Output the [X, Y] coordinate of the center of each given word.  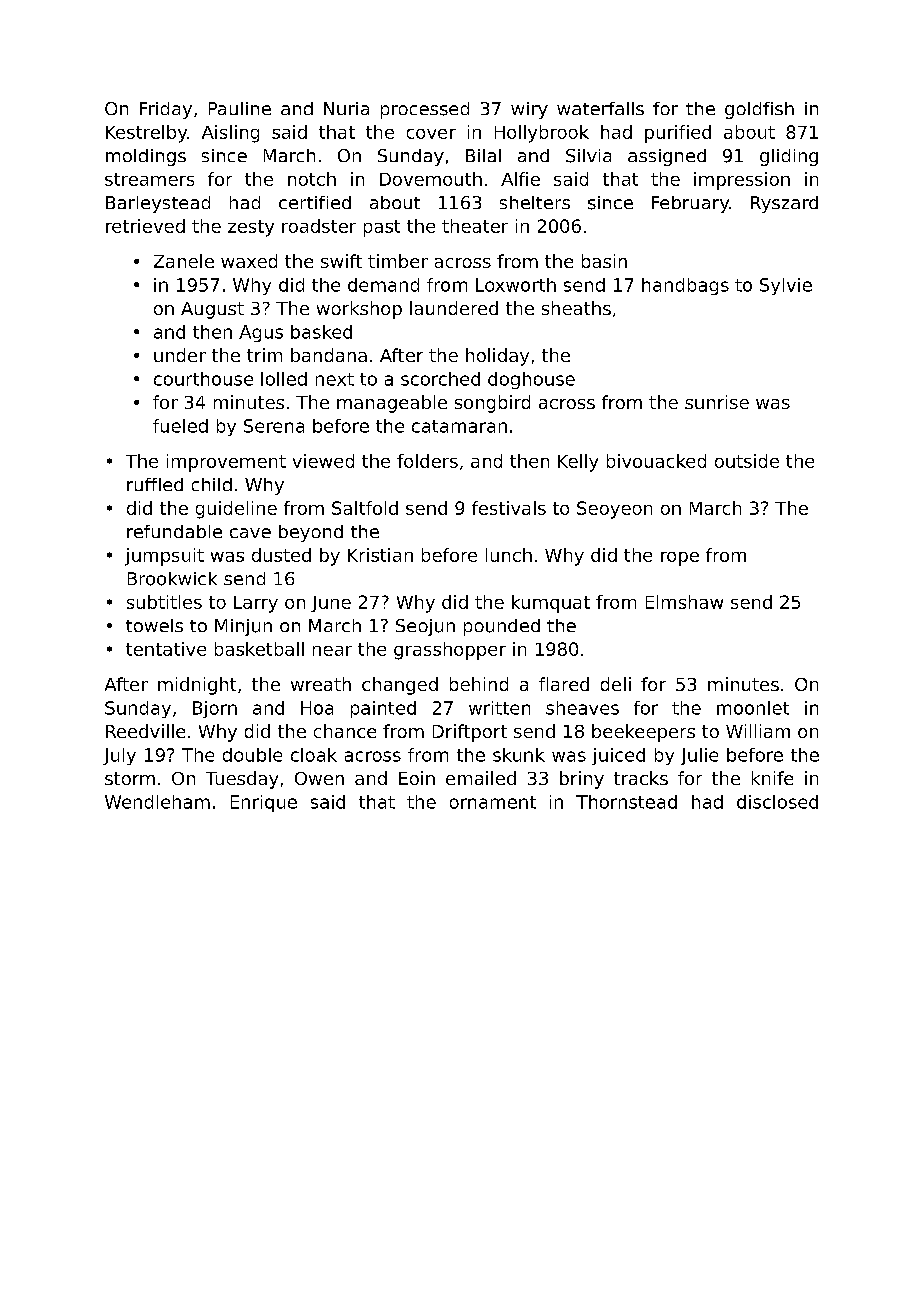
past [382, 228]
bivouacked [656, 461]
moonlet [753, 708]
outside [747, 461]
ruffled [155, 484]
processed [425, 110]
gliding [789, 157]
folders [427, 461]
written [499, 708]
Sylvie [786, 286]
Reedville [145, 731]
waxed [249, 261]
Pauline [240, 108]
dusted [281, 555]
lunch [509, 555]
